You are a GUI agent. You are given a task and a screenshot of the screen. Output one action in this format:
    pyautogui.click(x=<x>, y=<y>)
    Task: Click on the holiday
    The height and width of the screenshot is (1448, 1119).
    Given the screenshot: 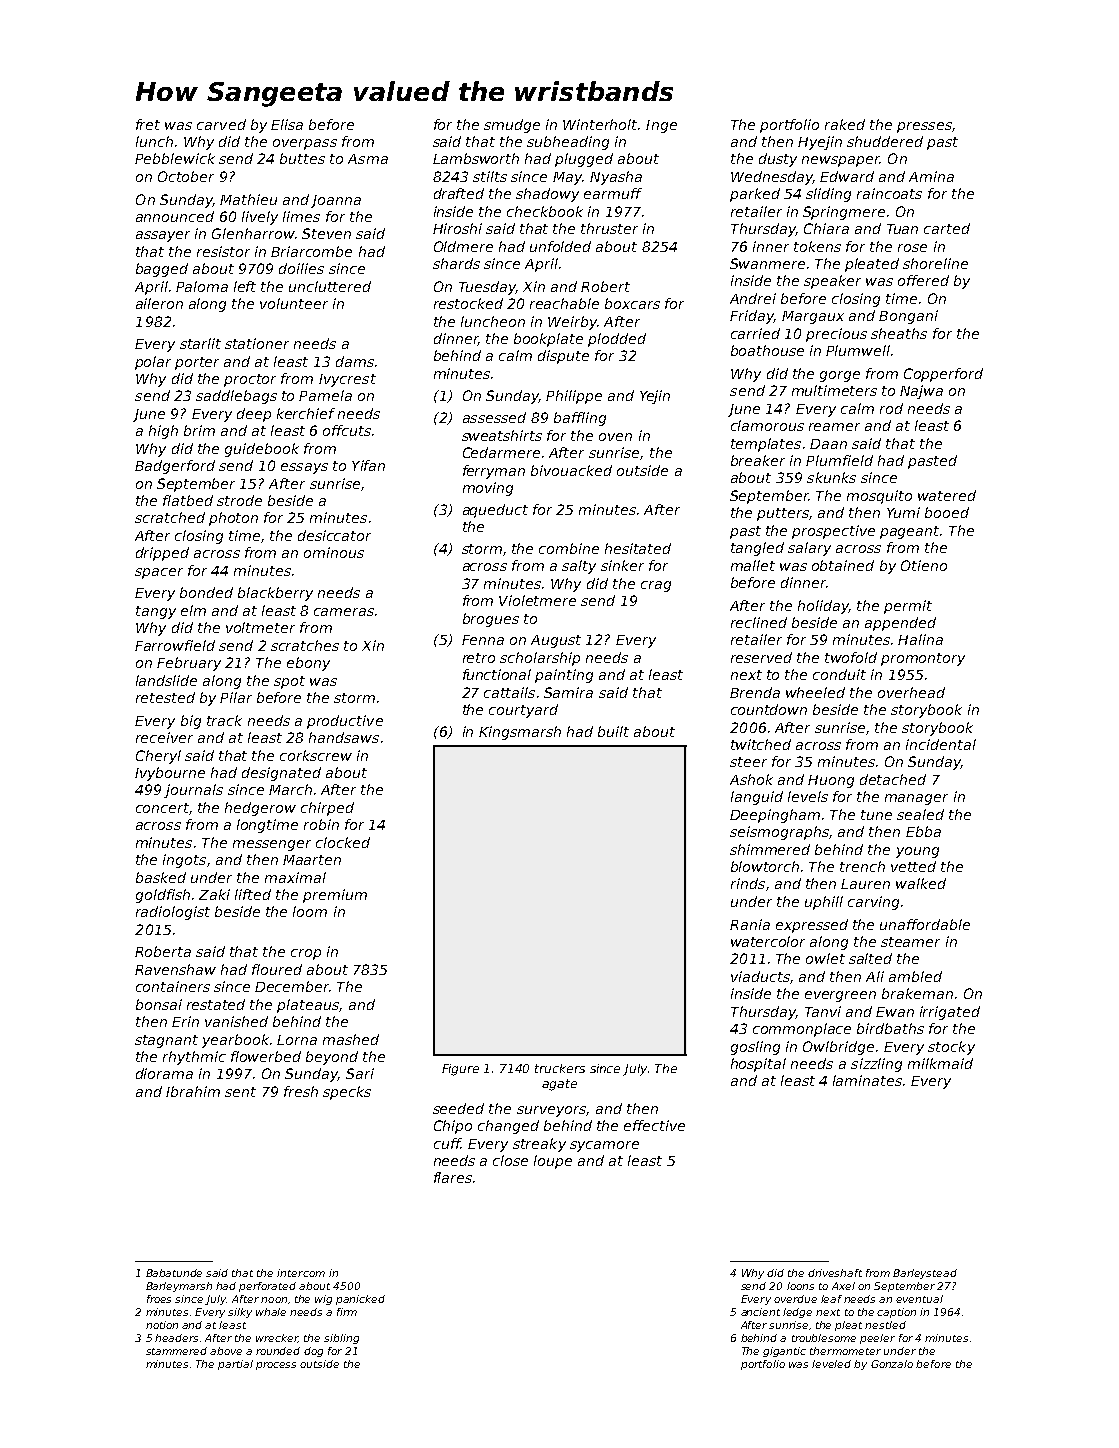 What is the action you would take?
    pyautogui.click(x=823, y=607)
